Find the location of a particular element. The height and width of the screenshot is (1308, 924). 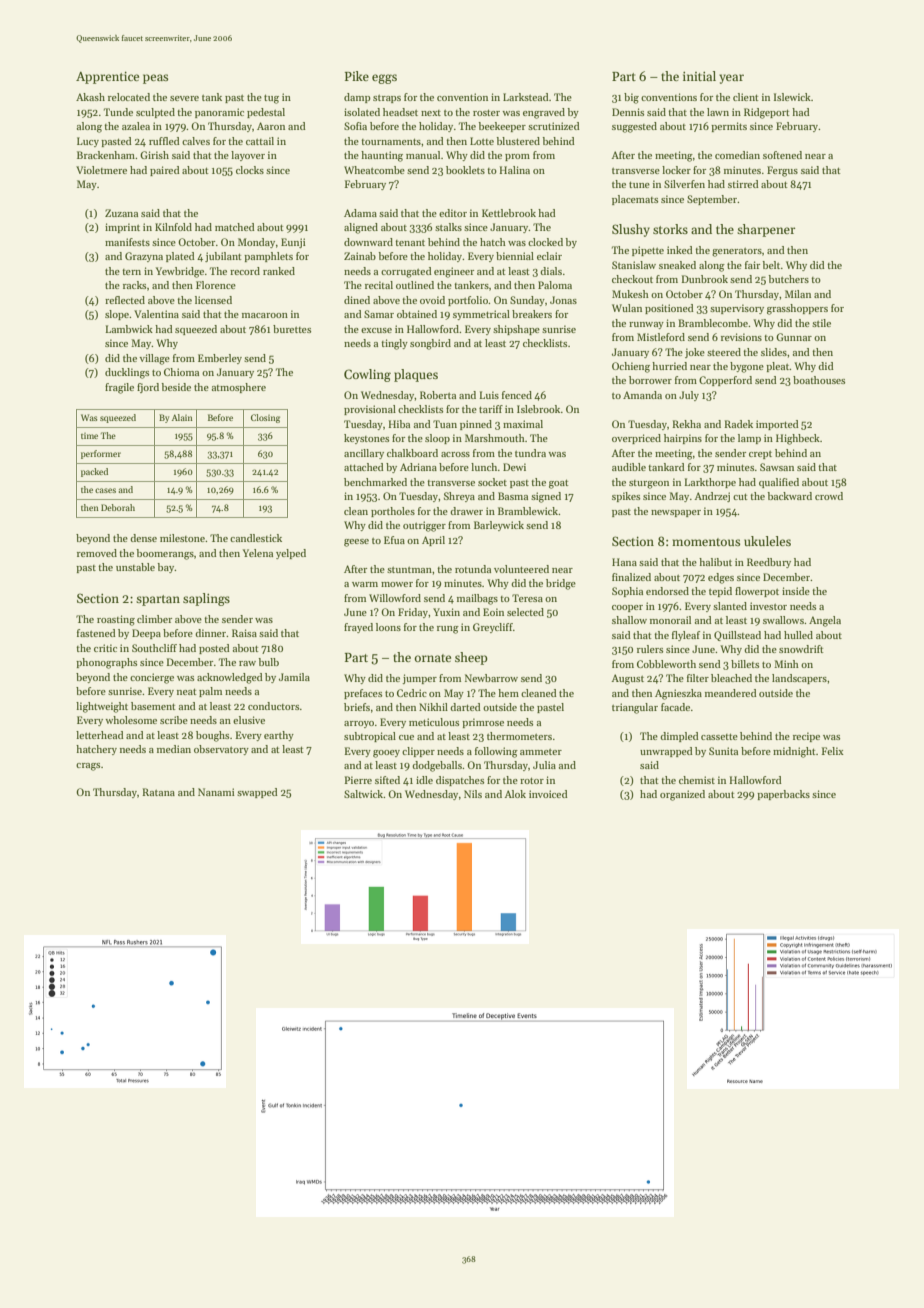

momentous is located at coordinates (706, 542).
